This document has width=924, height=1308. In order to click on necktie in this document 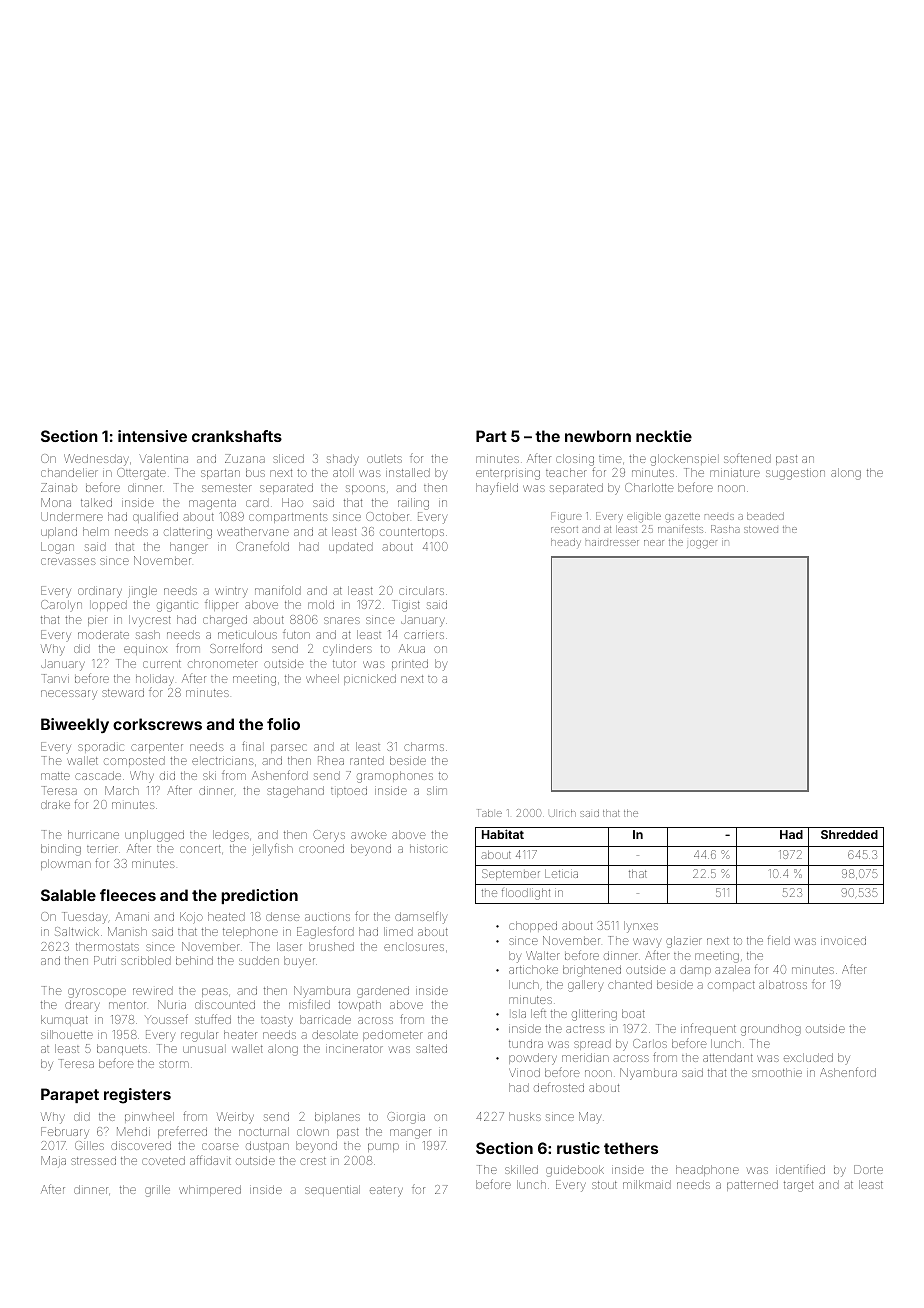, I will do `click(664, 436)`.
